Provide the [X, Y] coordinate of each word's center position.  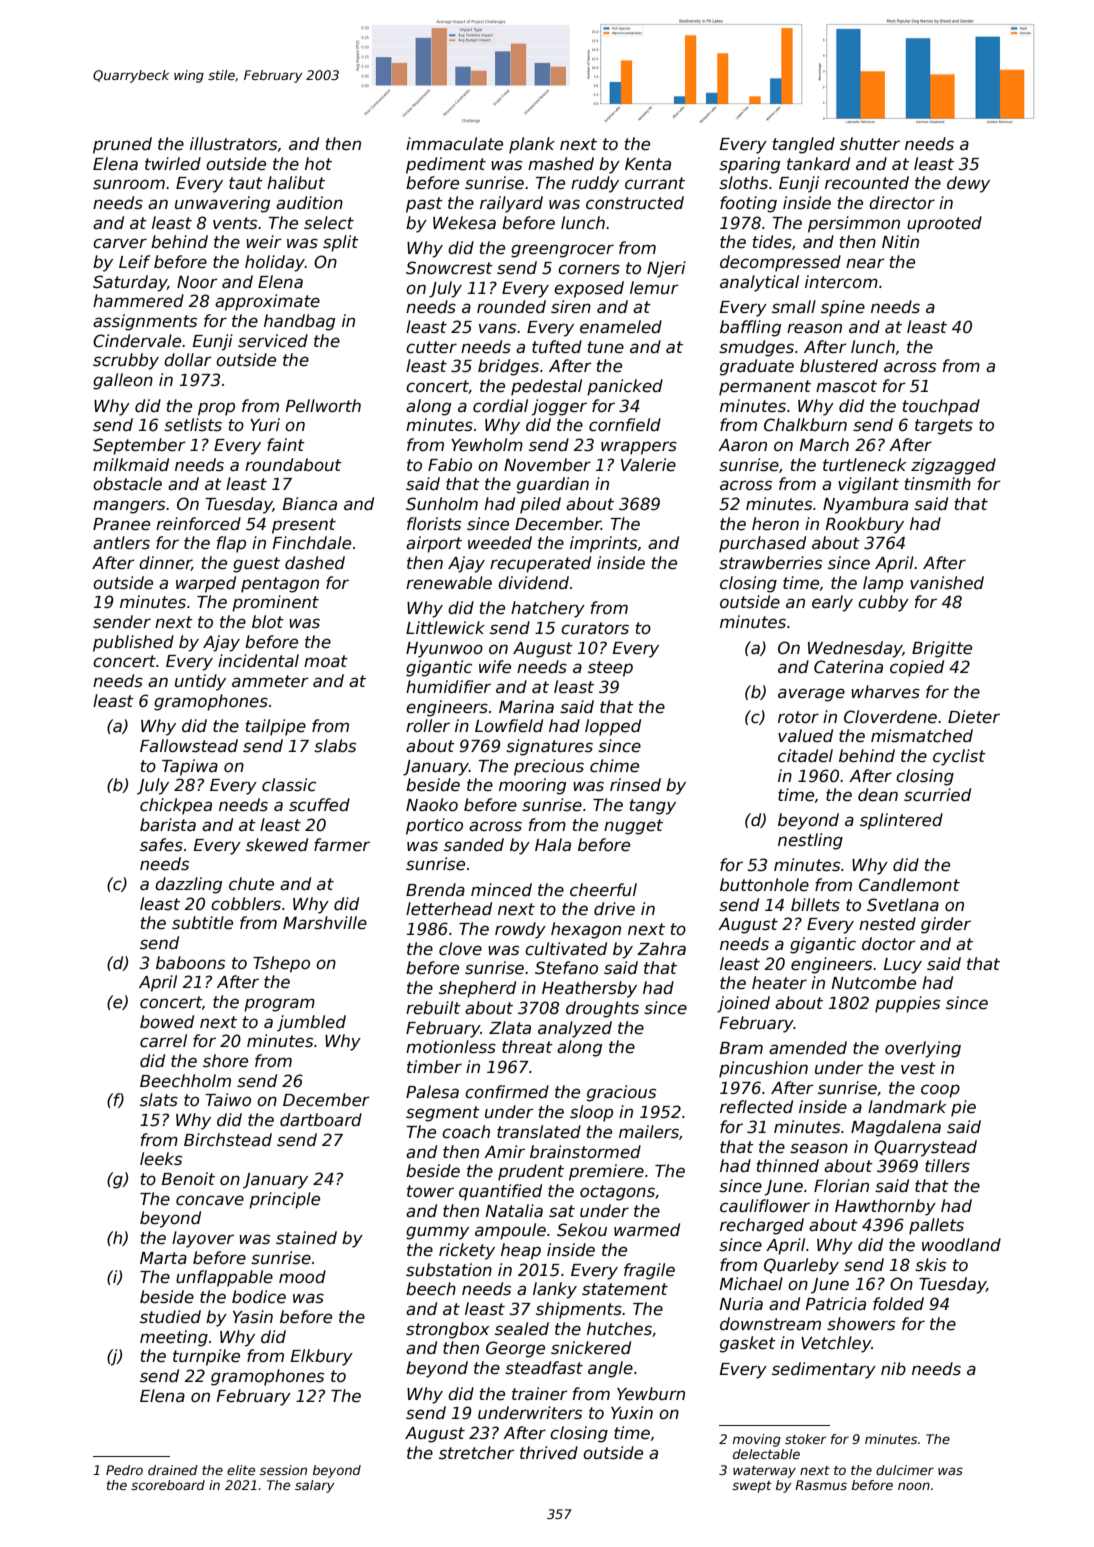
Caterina [848, 667]
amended [808, 1048]
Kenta [648, 164]
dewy [968, 184]
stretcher [477, 1453]
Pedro [124, 1470]
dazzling [188, 885]
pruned [122, 145]
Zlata [510, 1028]
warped [206, 584]
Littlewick [445, 628]
